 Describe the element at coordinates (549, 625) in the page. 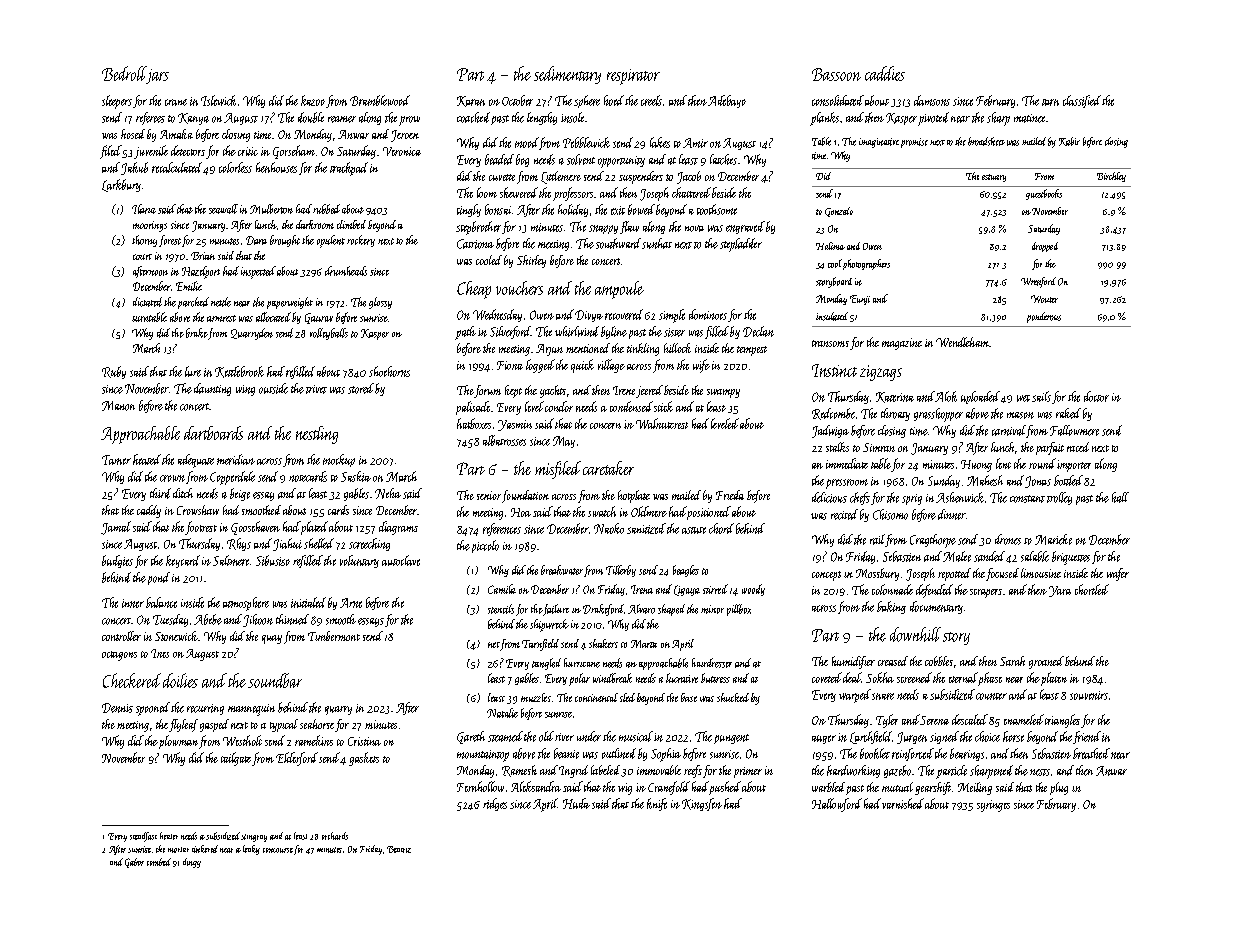

I see `shipwreck` at that location.
